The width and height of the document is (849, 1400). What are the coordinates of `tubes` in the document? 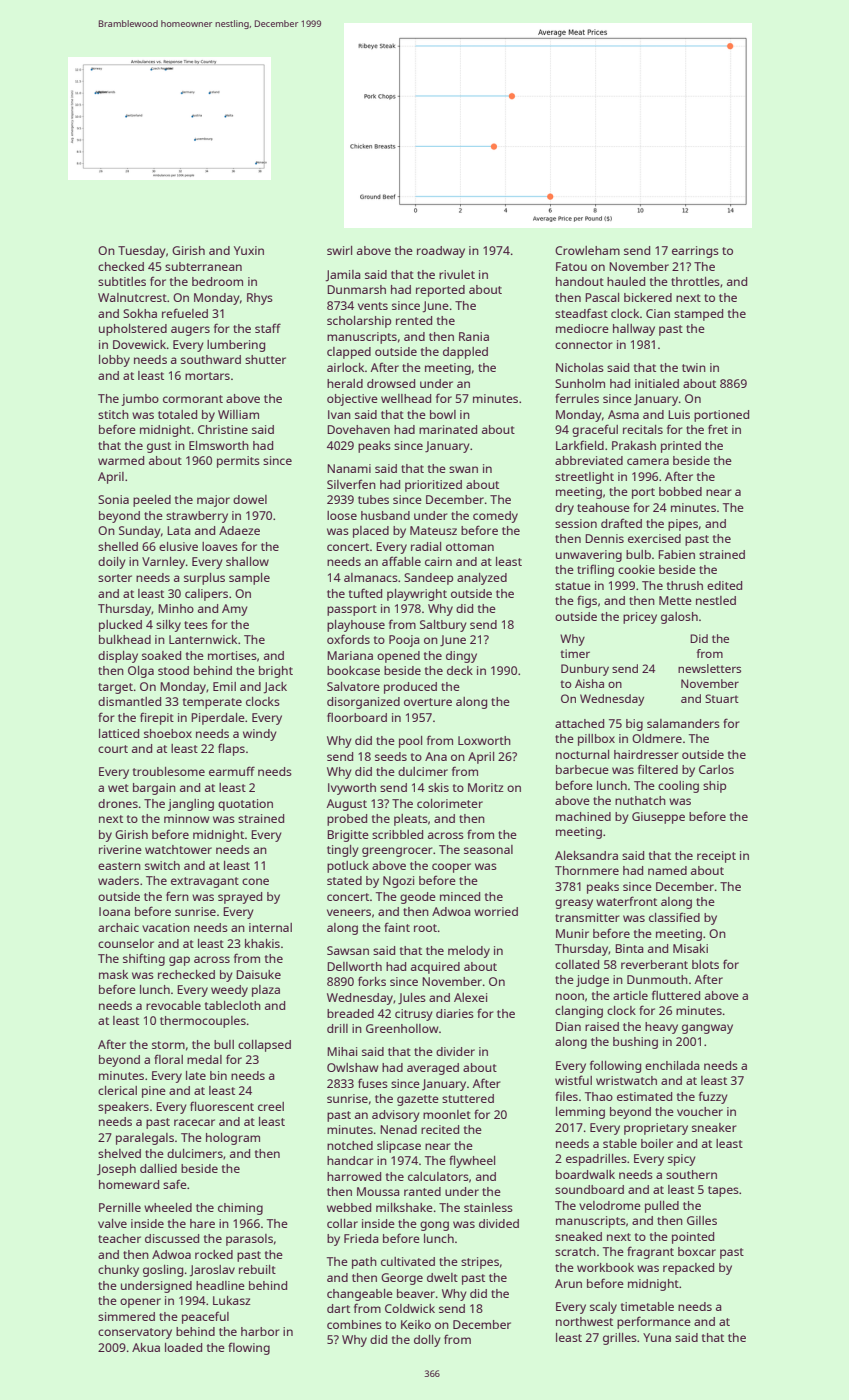 It's located at (373, 499).
